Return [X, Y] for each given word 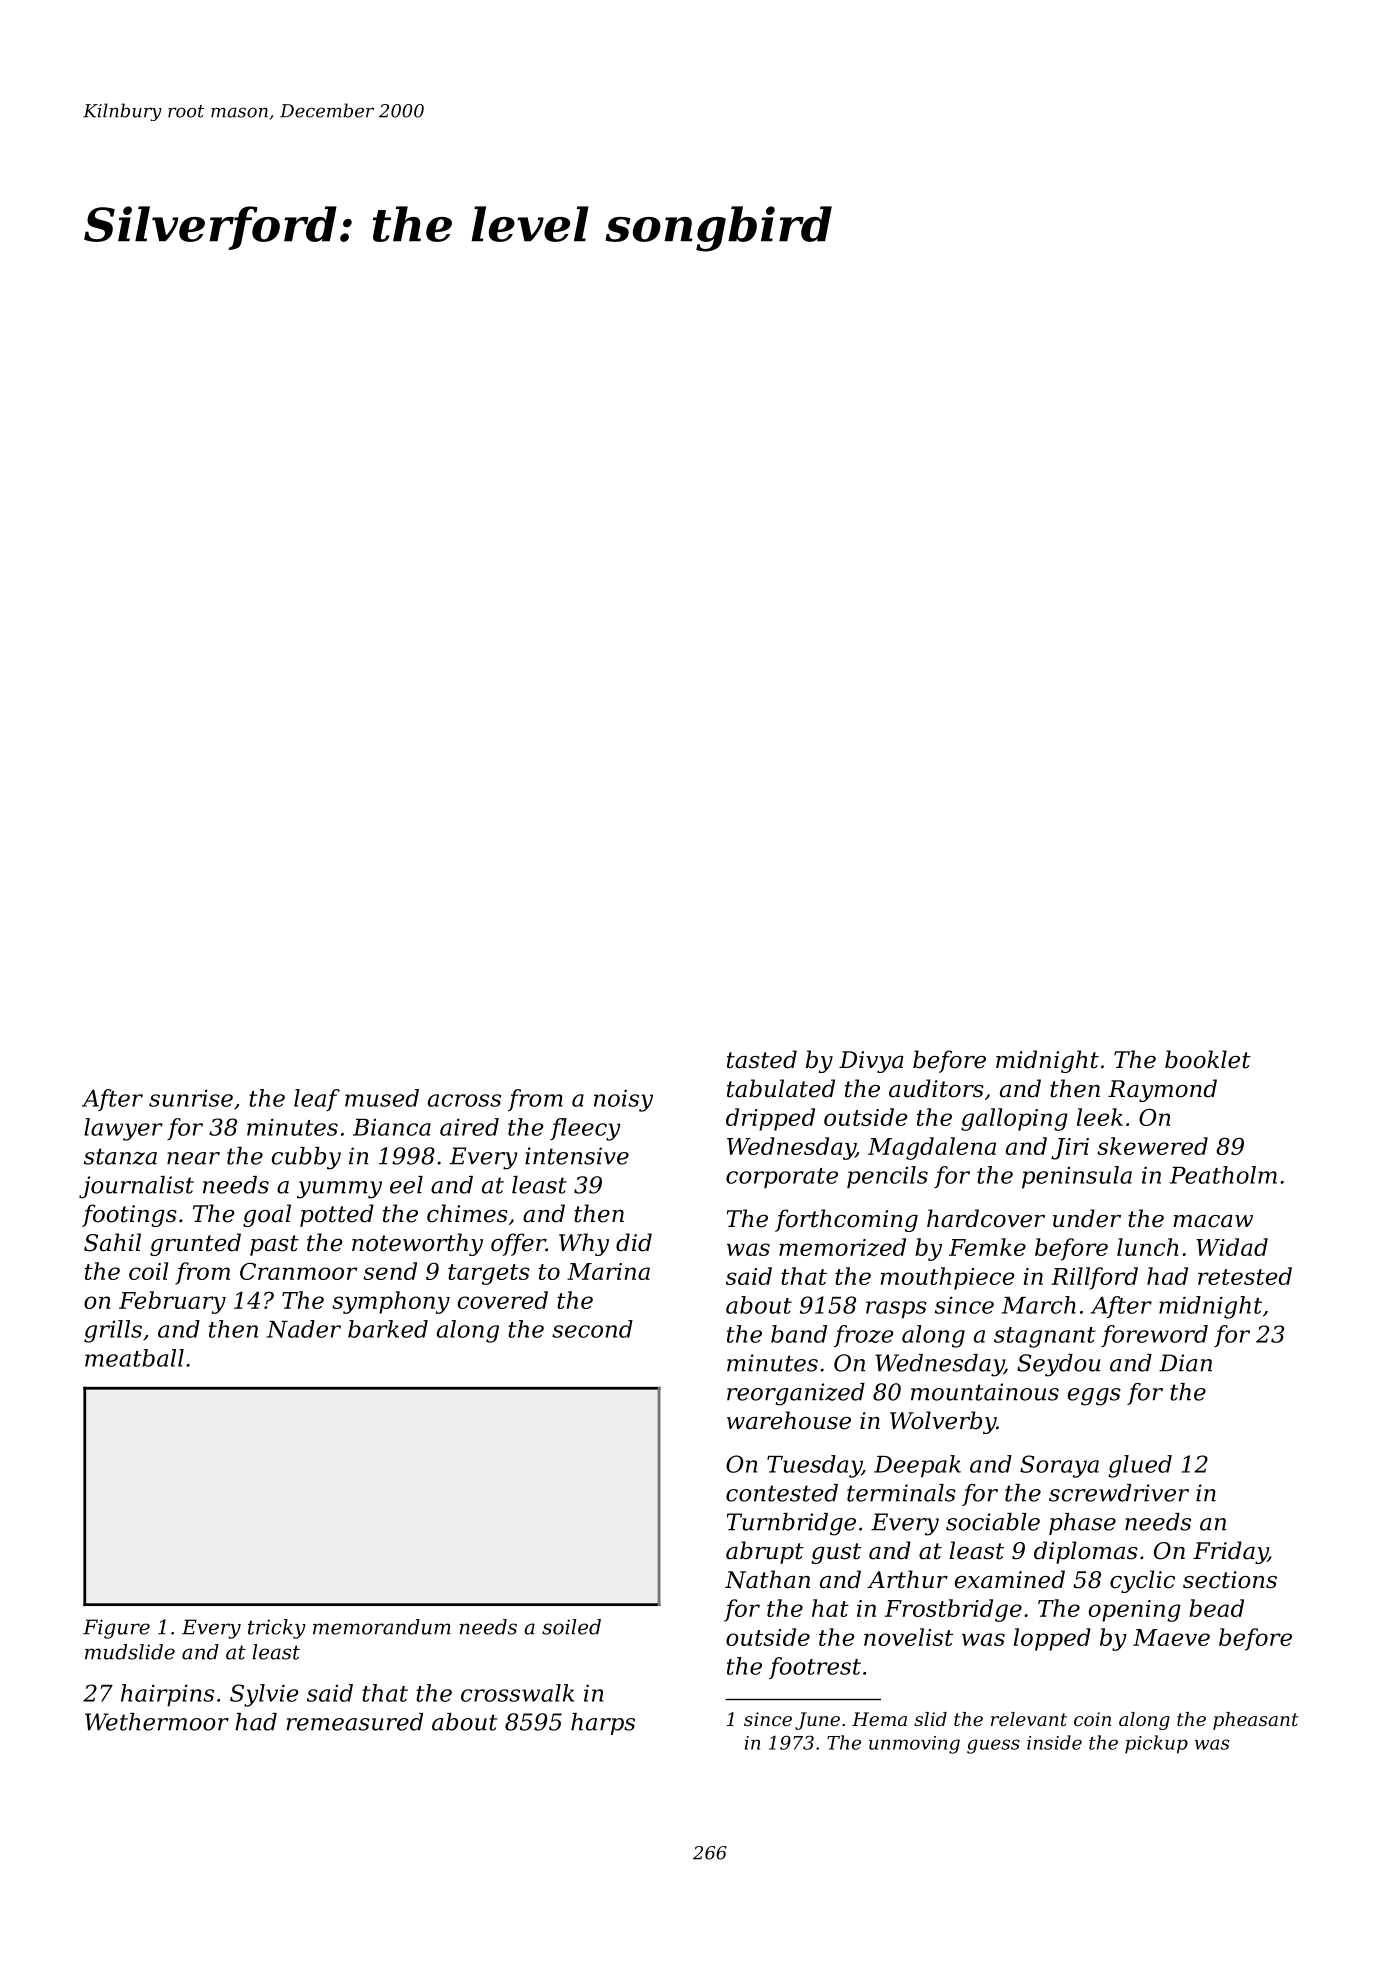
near [193, 1158]
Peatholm [1223, 1175]
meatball [134, 1358]
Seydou [1058, 1365]
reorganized [796, 1394]
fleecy [585, 1129]
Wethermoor [157, 1722]
